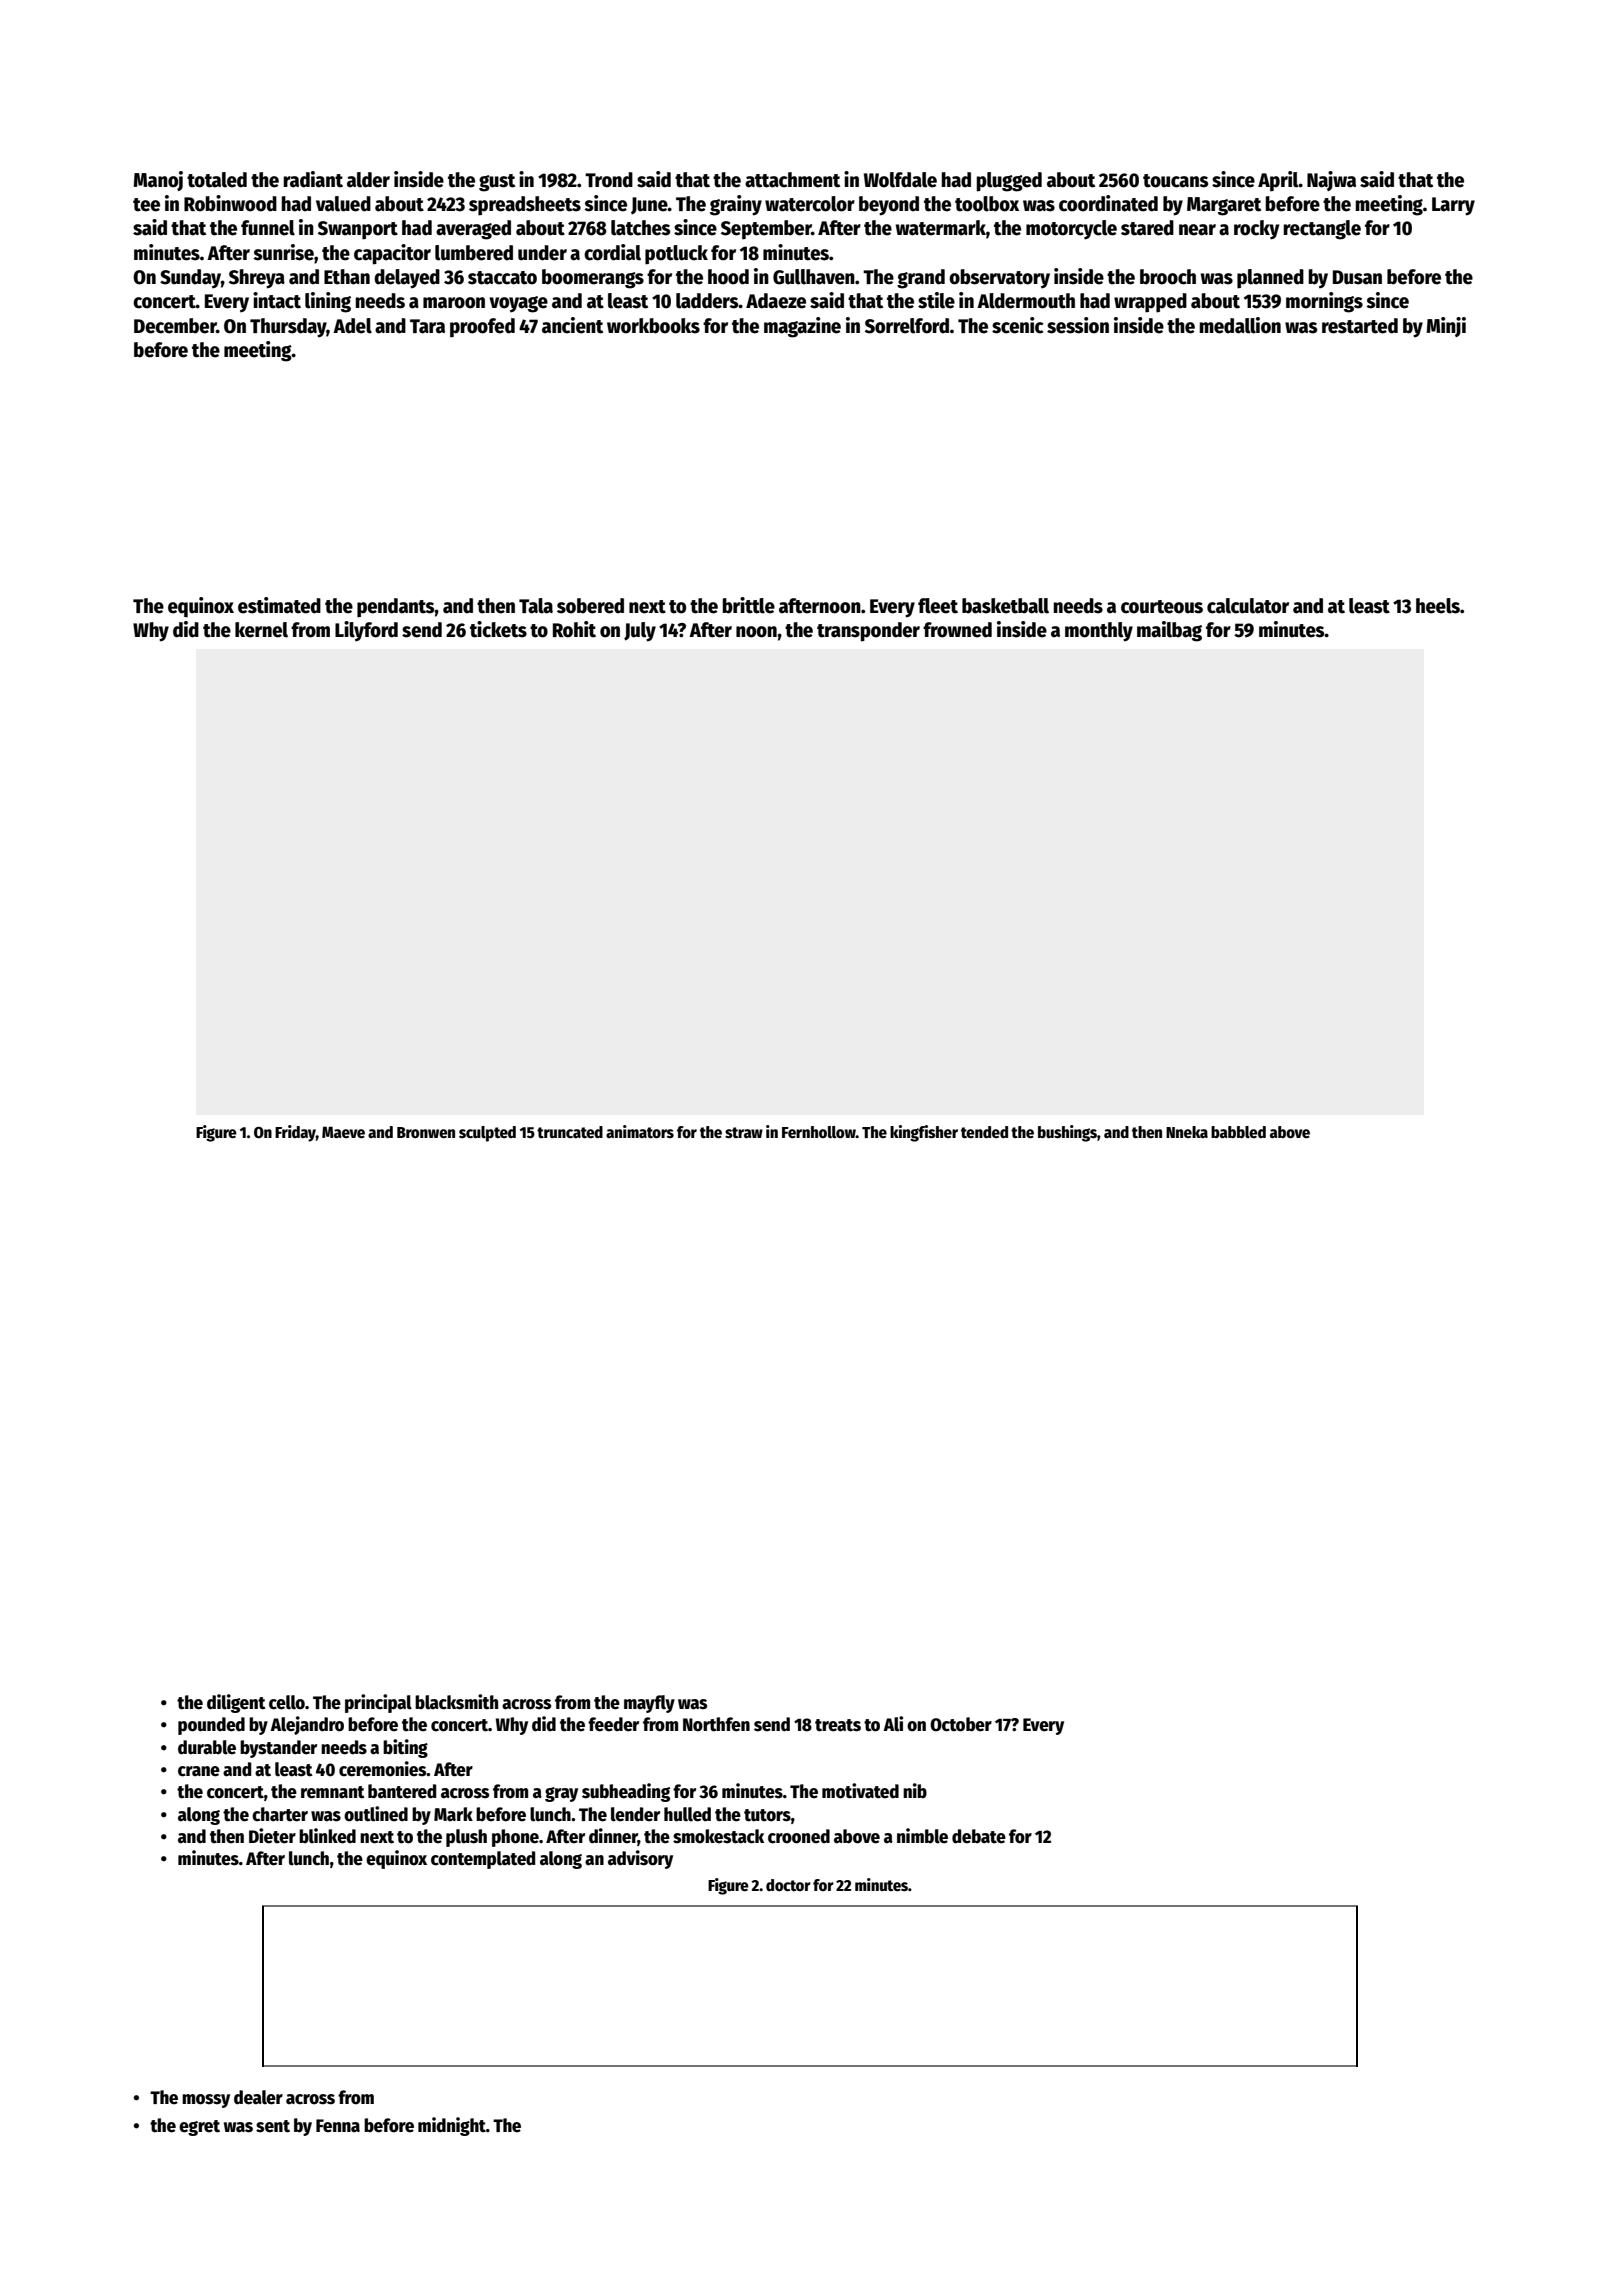 Image resolution: width=1620 pixels, height=2292 pixels. I want to click on nimble, so click(922, 1836).
